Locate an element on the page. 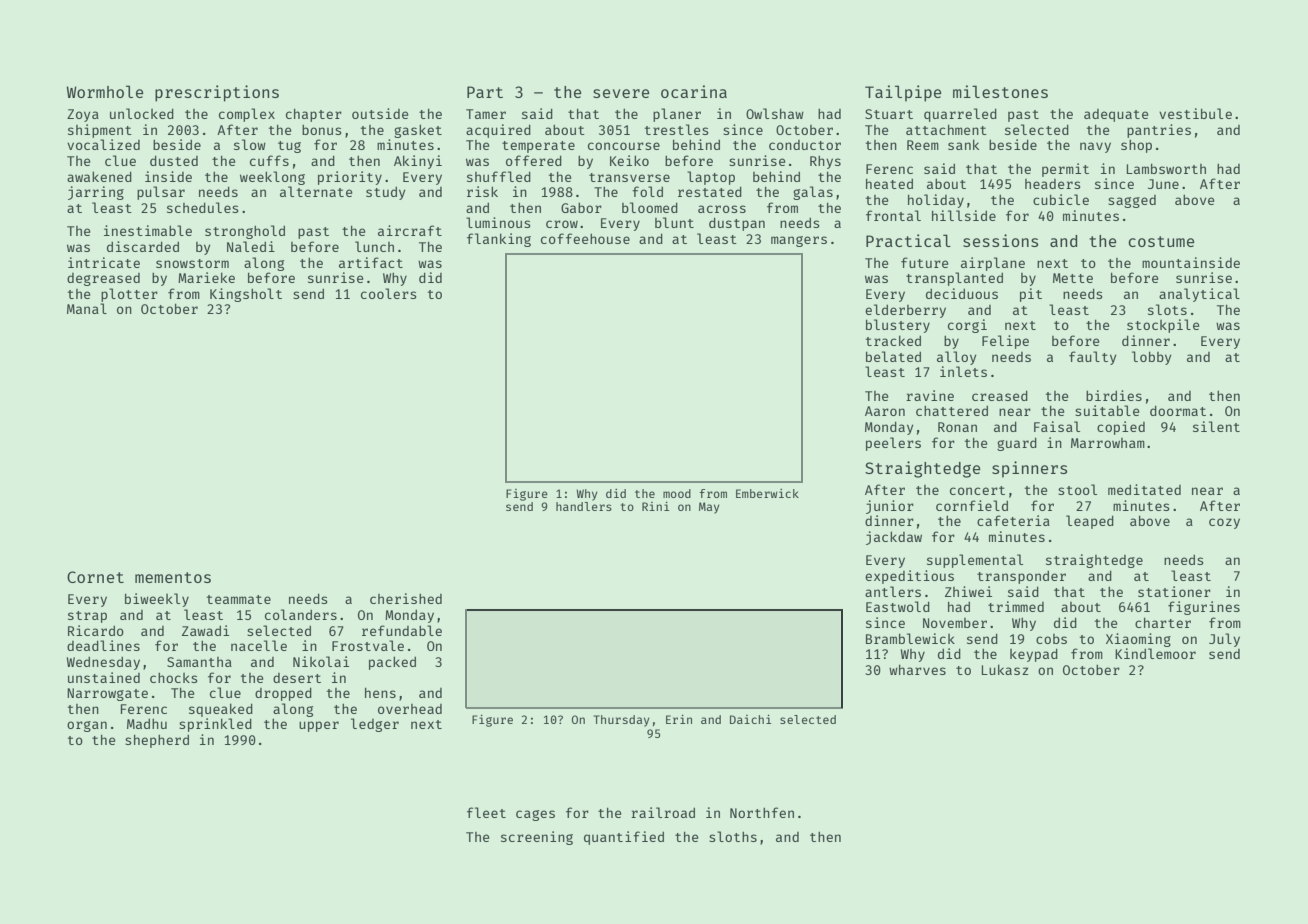 The height and width of the image is (924, 1308). screening is located at coordinates (537, 838).
